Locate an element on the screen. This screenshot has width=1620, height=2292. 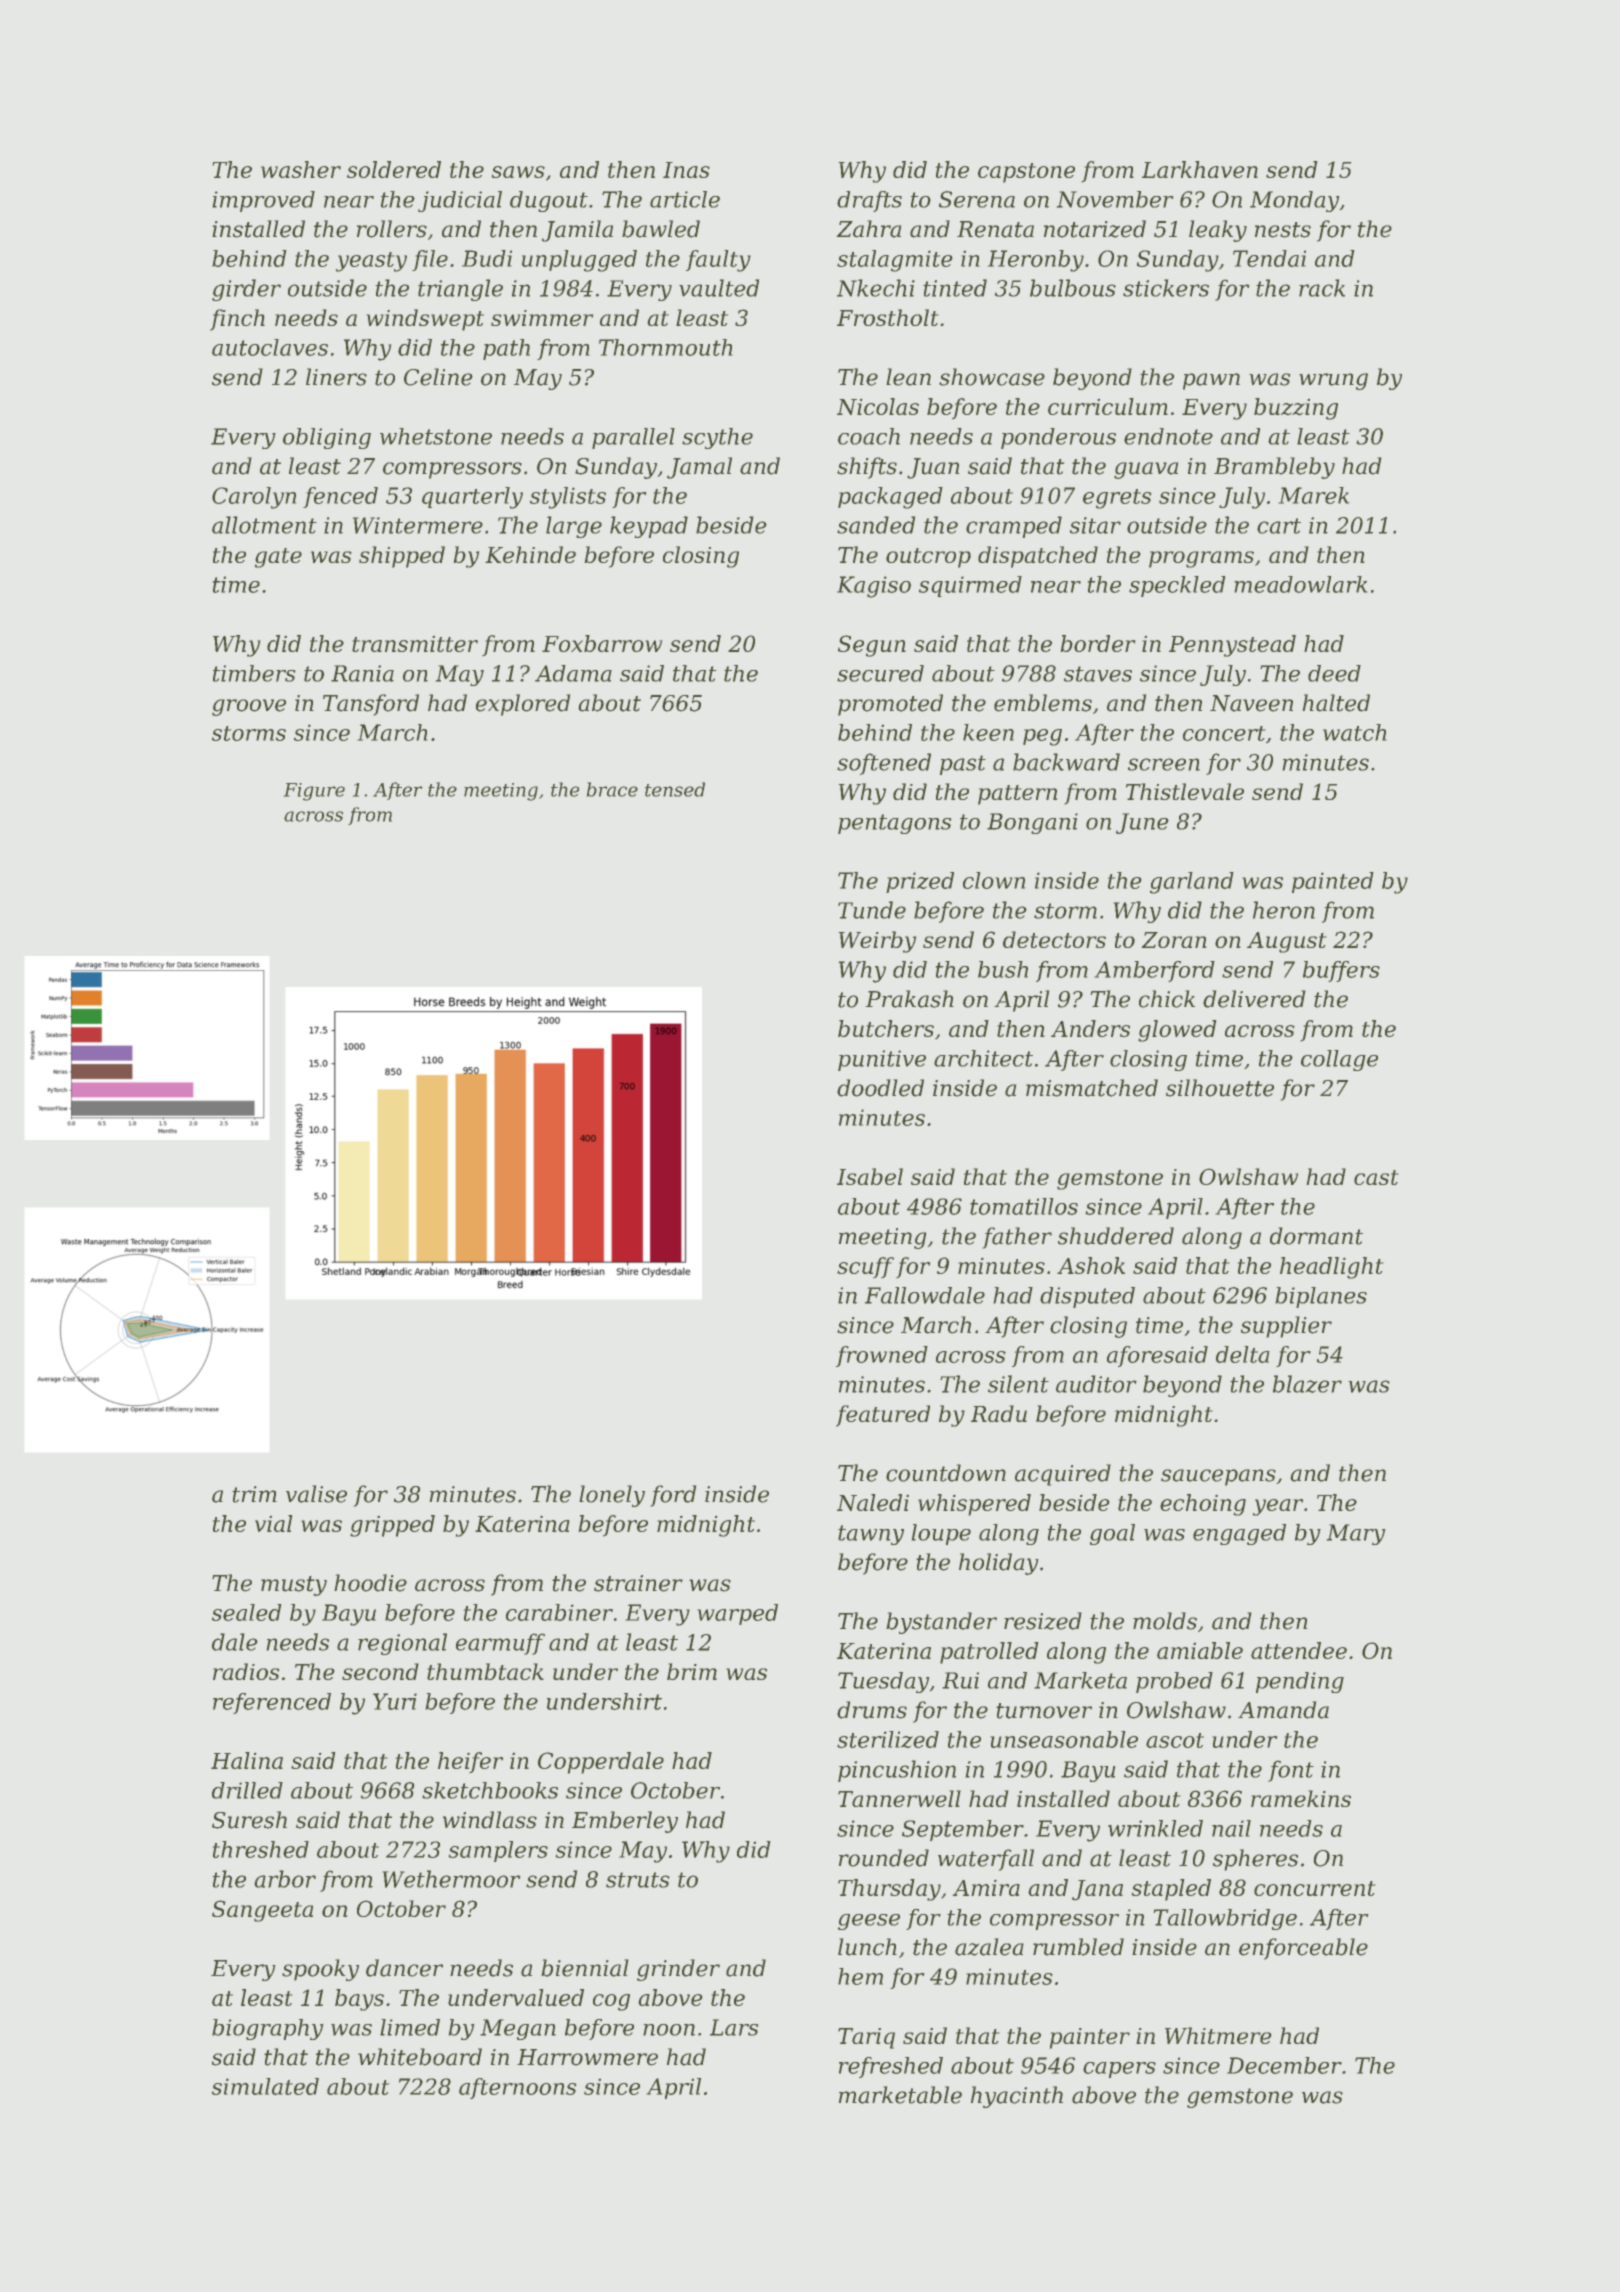
drilled is located at coordinates (247, 1790).
